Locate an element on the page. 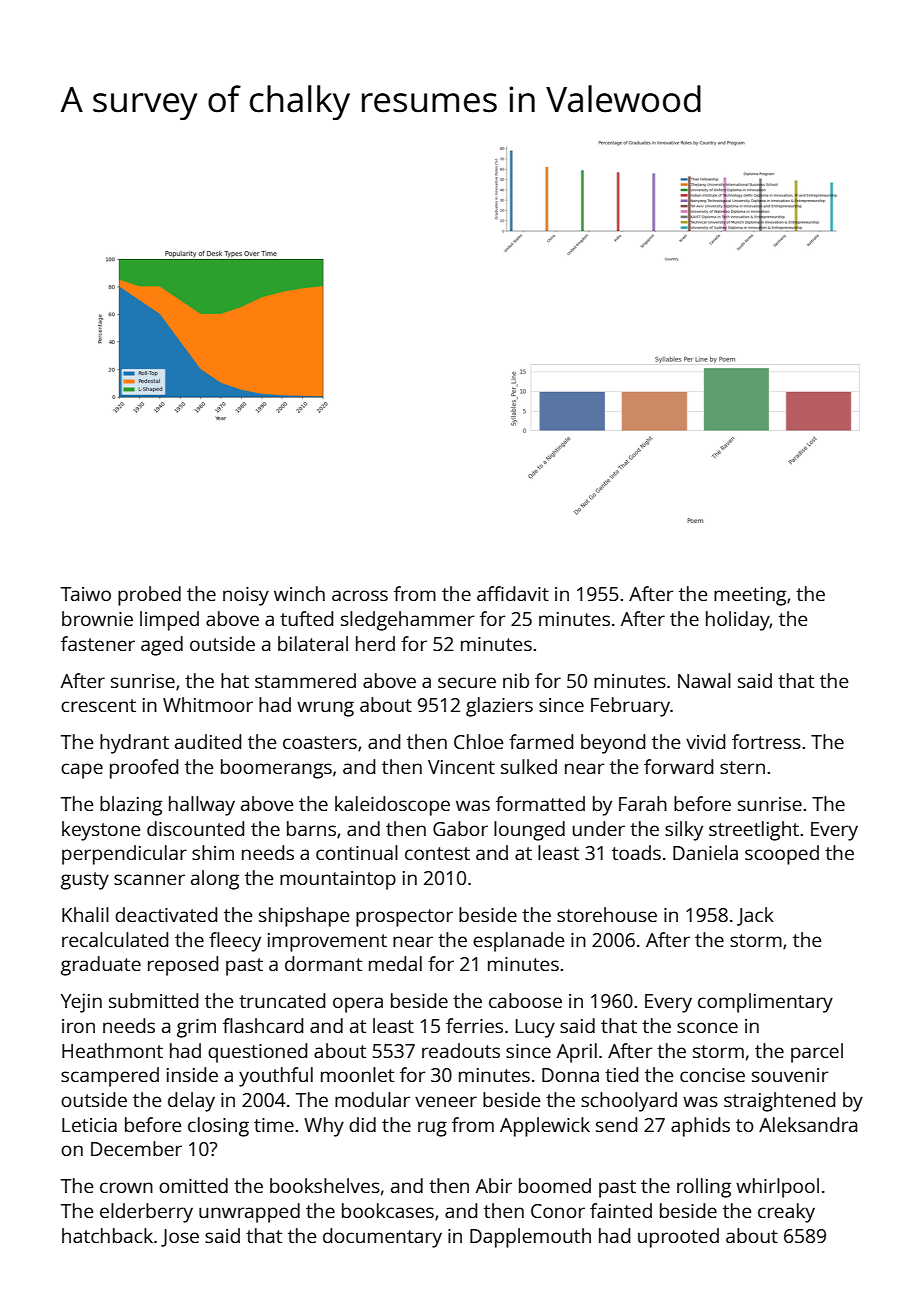  caboose is located at coordinates (525, 1000).
